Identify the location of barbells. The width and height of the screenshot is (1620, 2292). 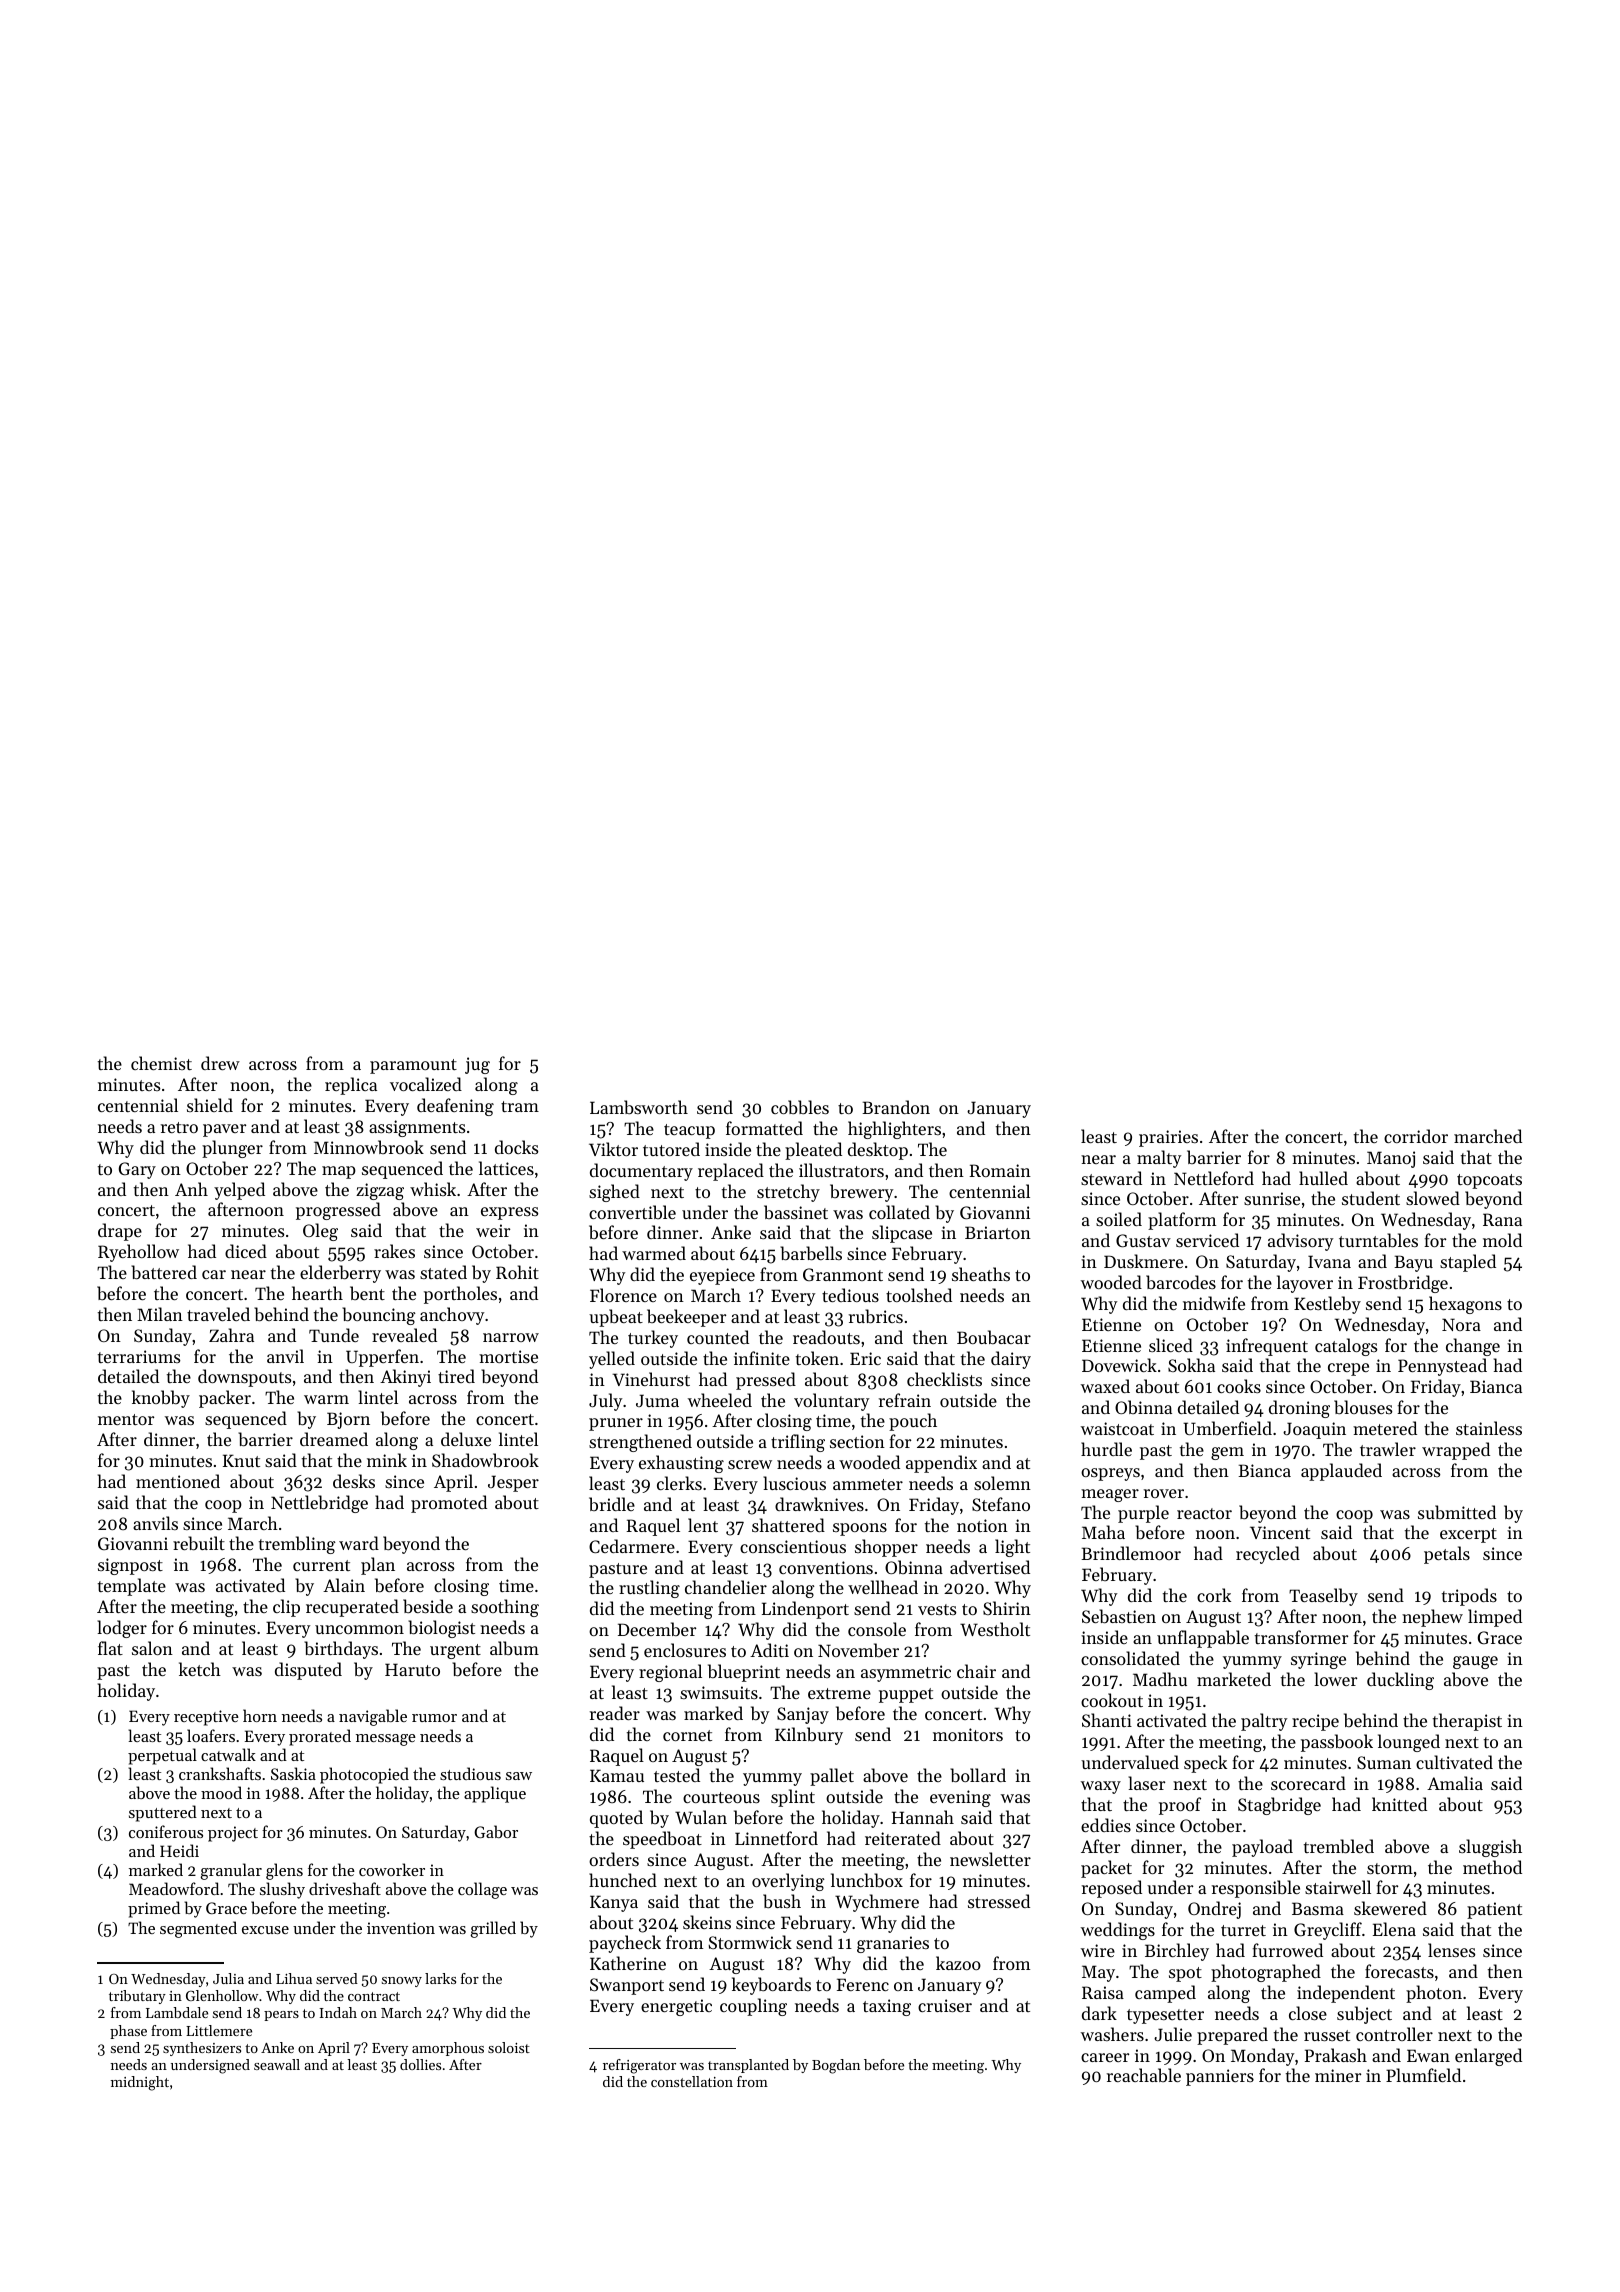
(811, 1253).
